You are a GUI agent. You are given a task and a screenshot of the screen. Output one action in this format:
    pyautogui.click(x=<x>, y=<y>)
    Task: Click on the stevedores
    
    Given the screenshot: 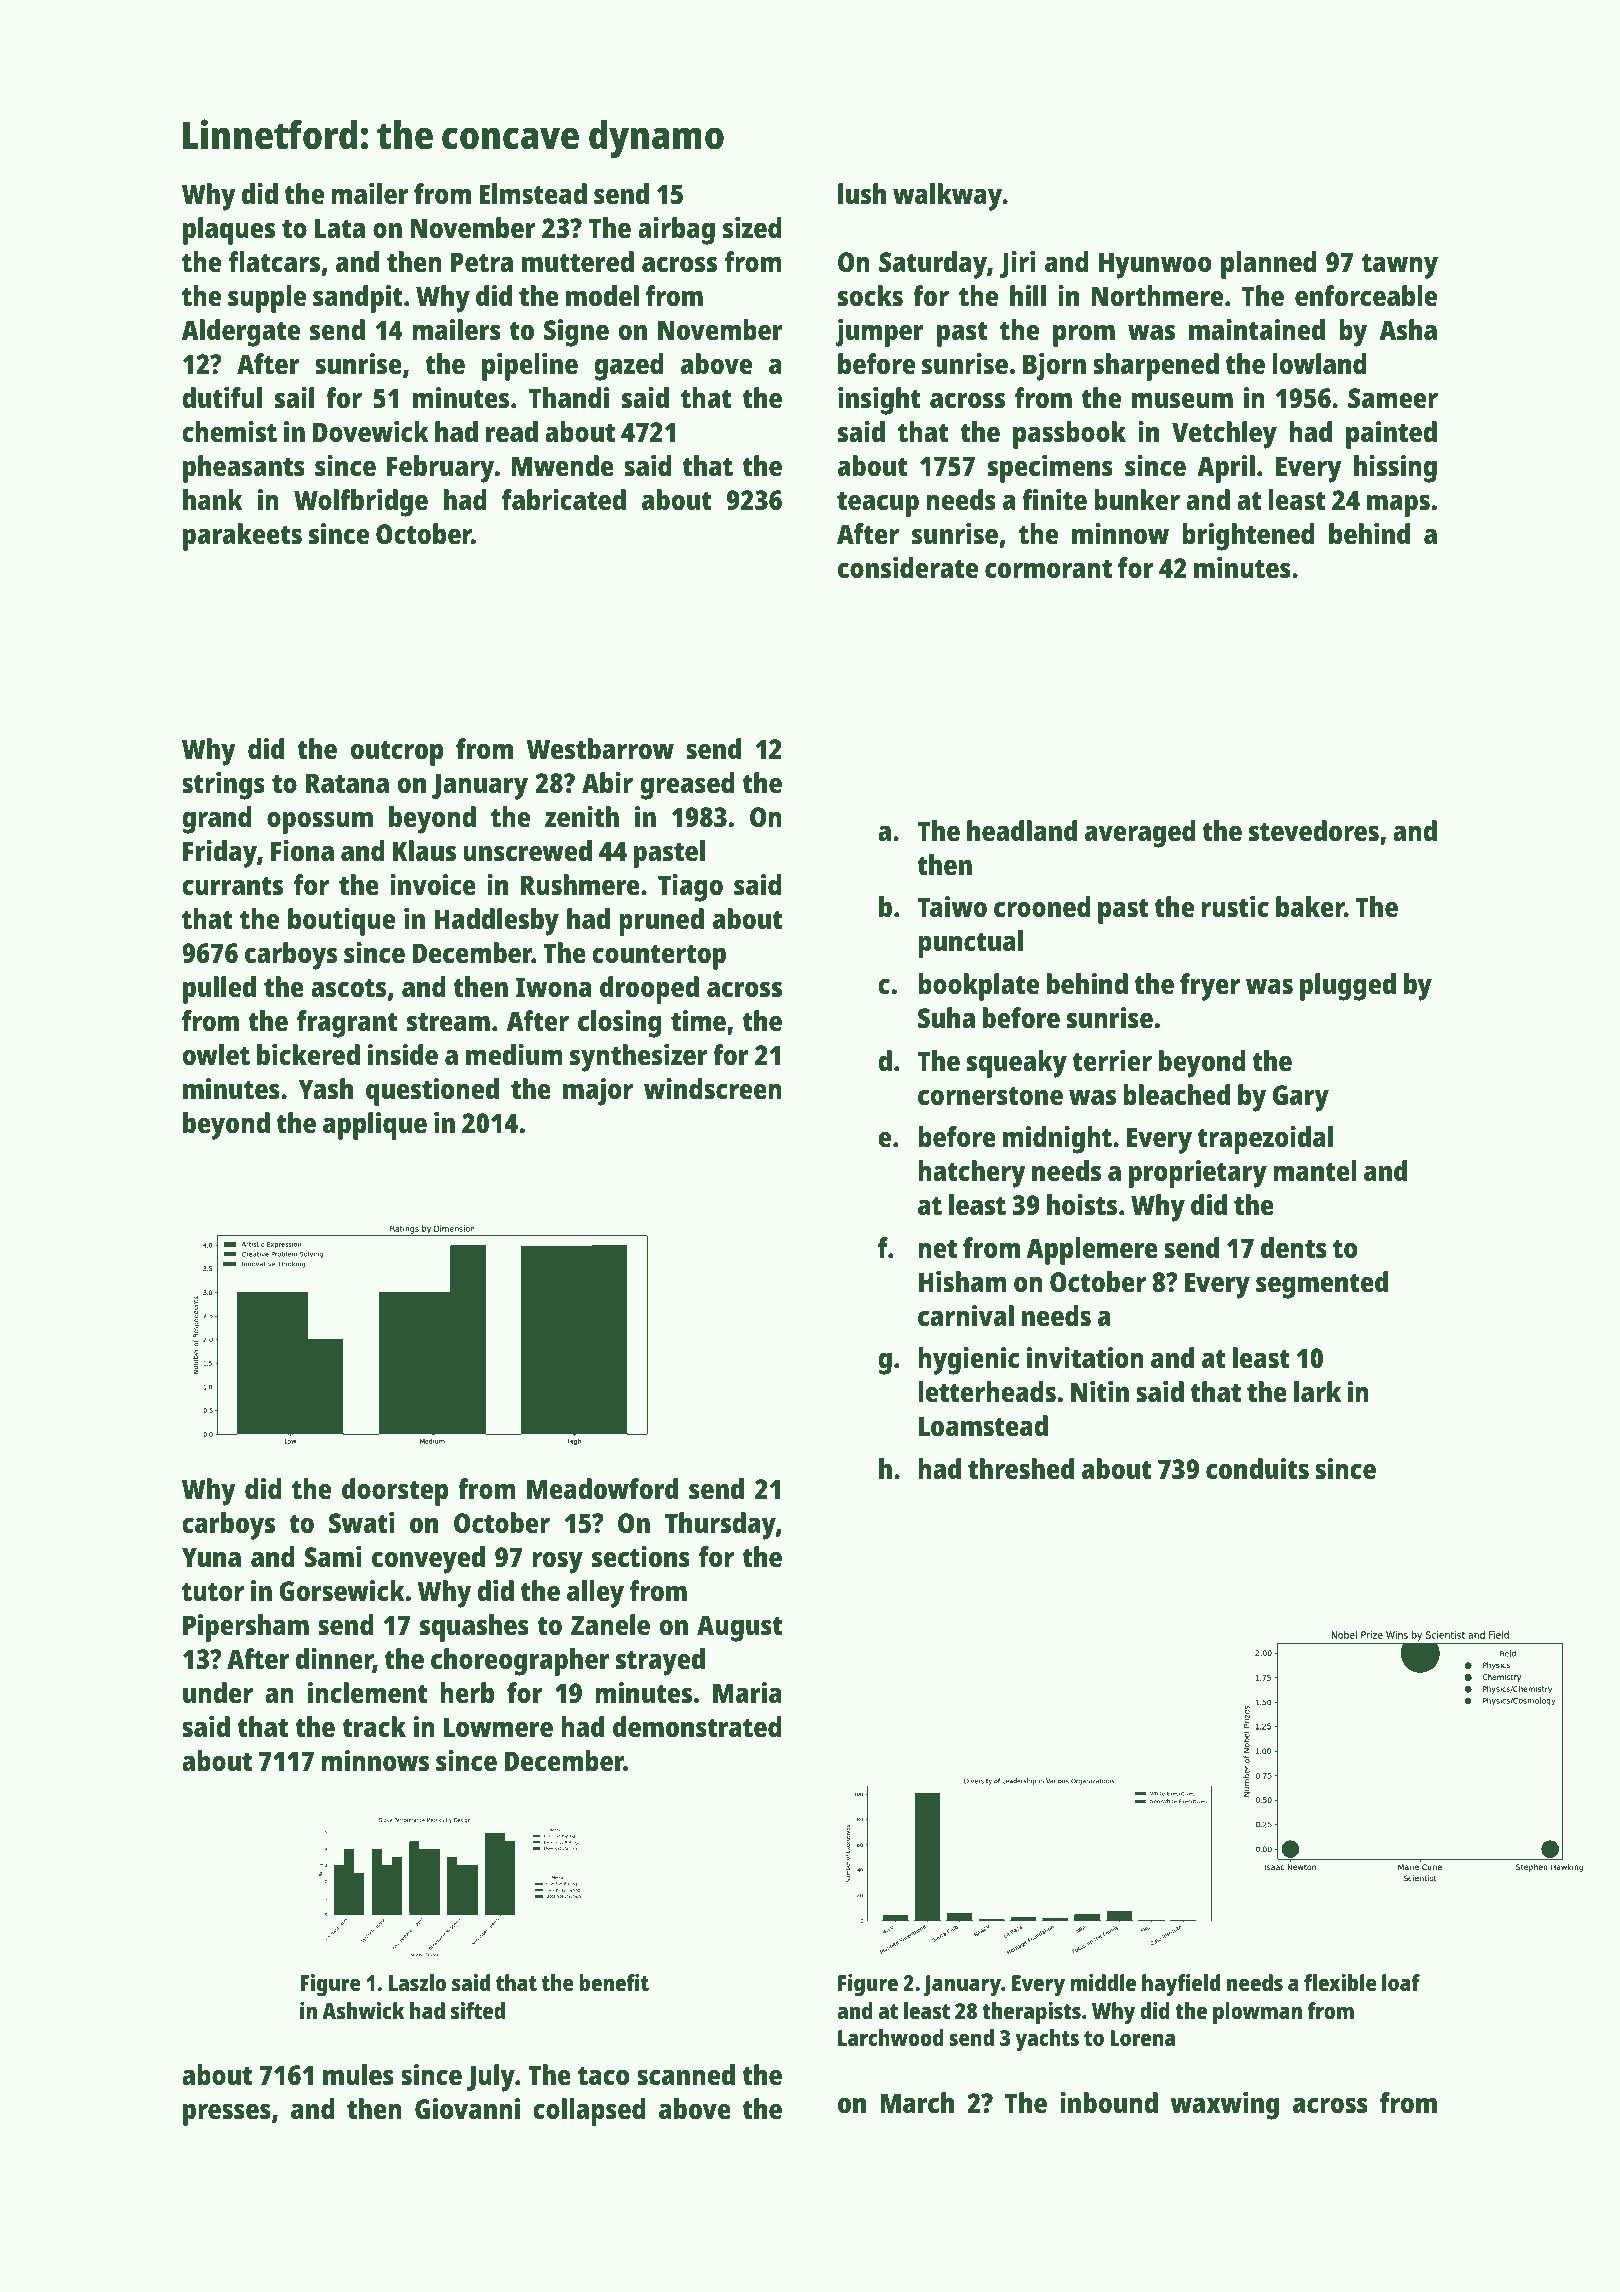 What is the action you would take?
    pyautogui.click(x=1314, y=831)
